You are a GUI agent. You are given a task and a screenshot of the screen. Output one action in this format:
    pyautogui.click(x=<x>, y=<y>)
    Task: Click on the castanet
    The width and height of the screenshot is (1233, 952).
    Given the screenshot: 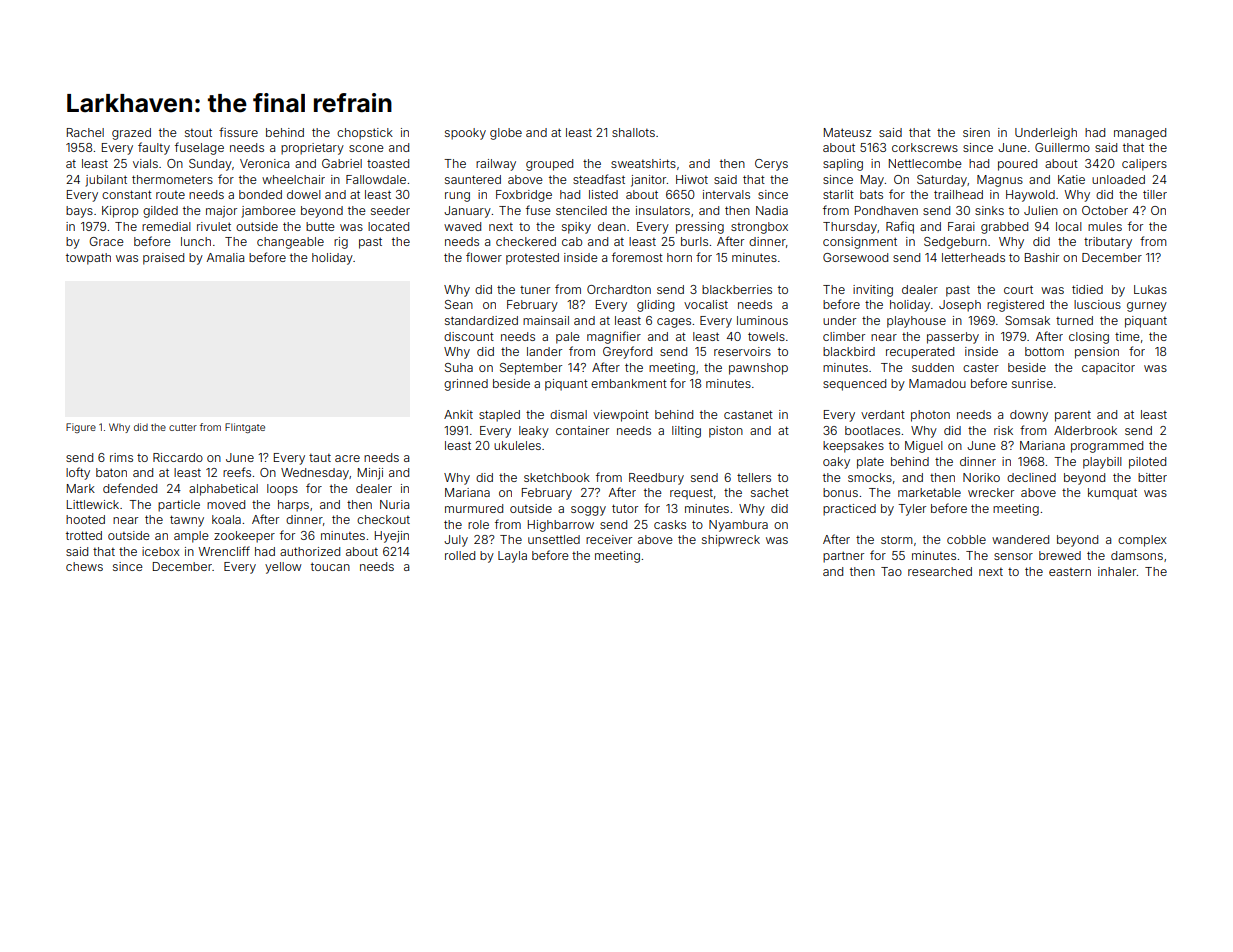 What is the action you would take?
    pyautogui.click(x=748, y=414)
